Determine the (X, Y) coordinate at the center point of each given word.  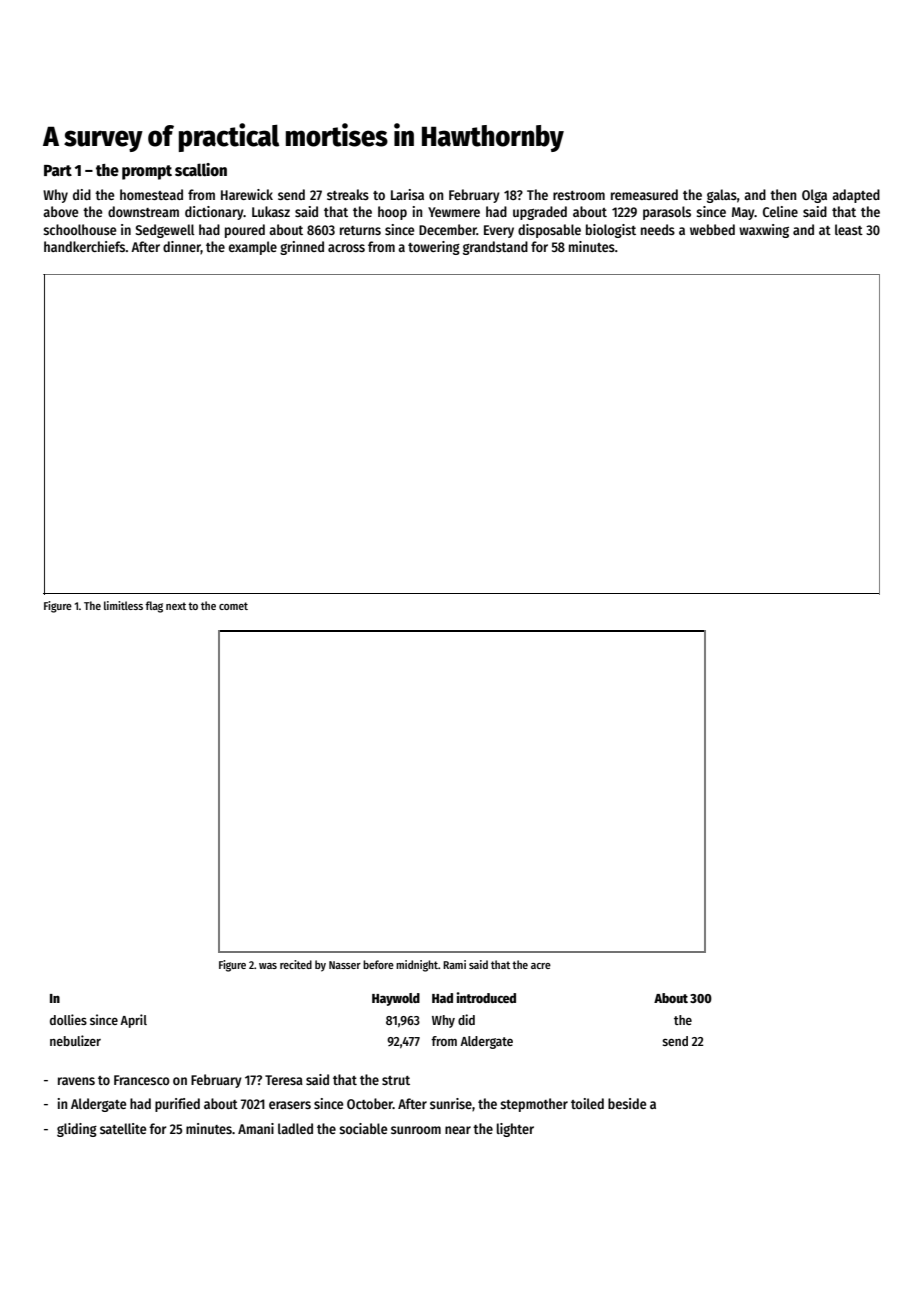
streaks (348, 194)
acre (541, 966)
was (268, 966)
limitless (123, 605)
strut (396, 1080)
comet (233, 606)
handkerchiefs (84, 246)
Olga (814, 196)
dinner (182, 247)
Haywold (396, 999)
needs (658, 229)
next (176, 606)
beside (627, 1103)
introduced (486, 997)
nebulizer (75, 1040)
